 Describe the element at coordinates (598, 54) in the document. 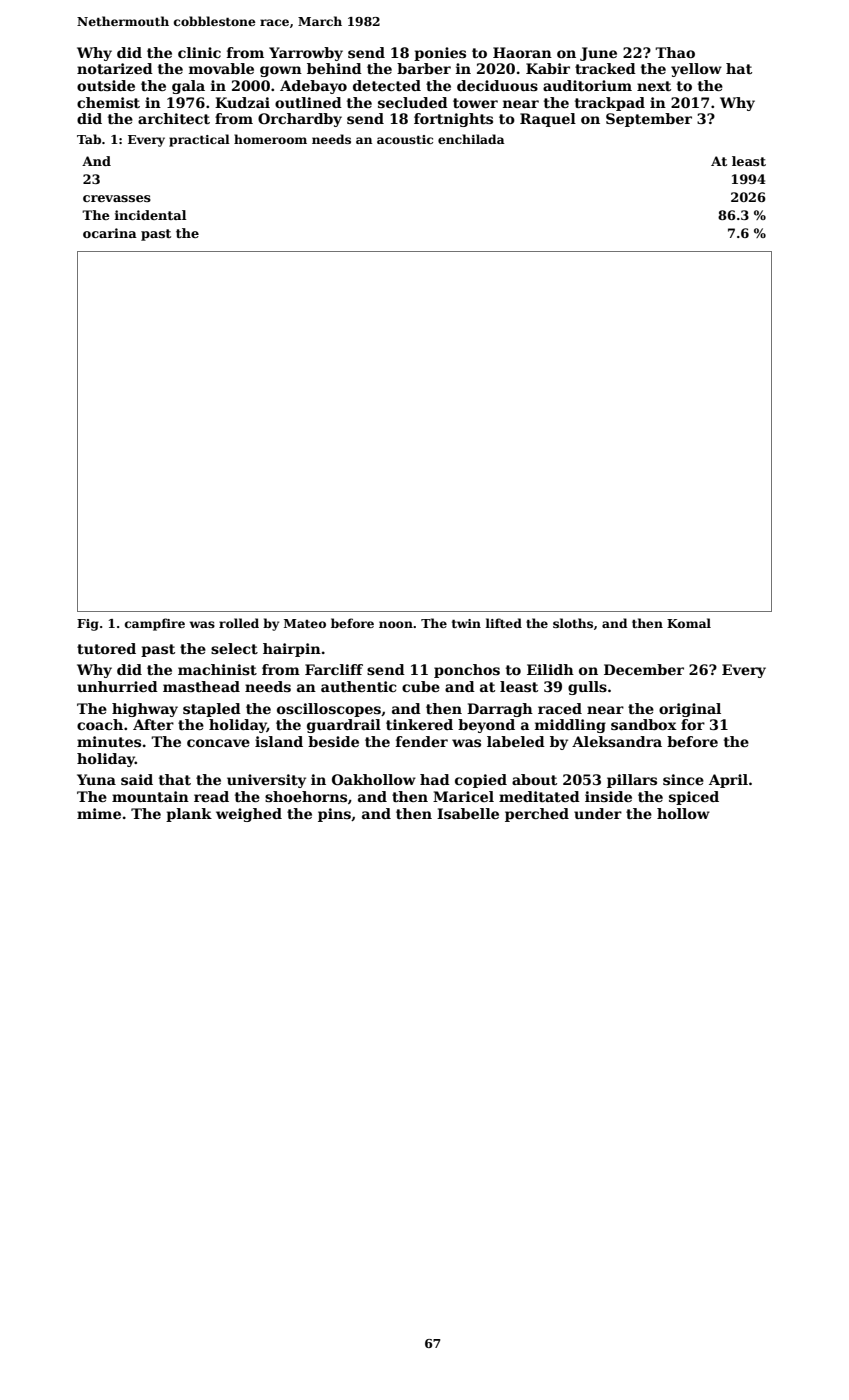

I see `June` at that location.
